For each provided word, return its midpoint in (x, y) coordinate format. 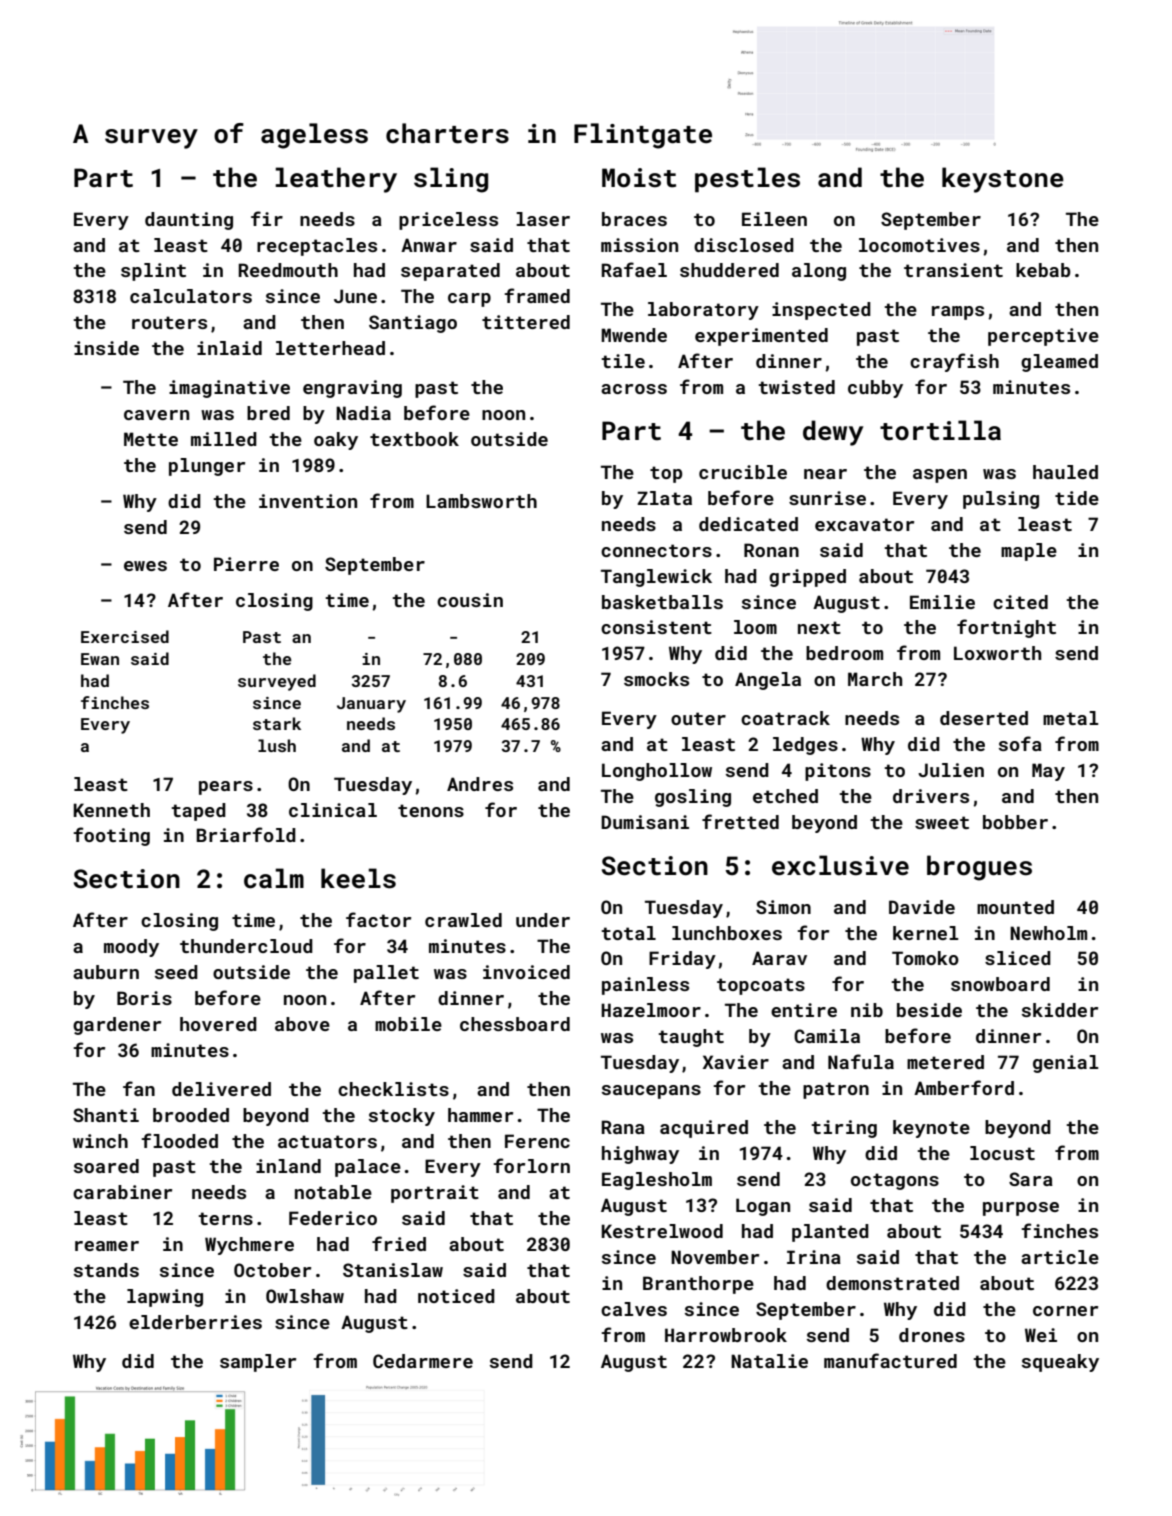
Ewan (100, 659)
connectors (656, 550)
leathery (336, 180)
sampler (258, 1363)
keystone (1003, 180)
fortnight (1006, 628)
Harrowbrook (726, 1335)
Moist (639, 178)
